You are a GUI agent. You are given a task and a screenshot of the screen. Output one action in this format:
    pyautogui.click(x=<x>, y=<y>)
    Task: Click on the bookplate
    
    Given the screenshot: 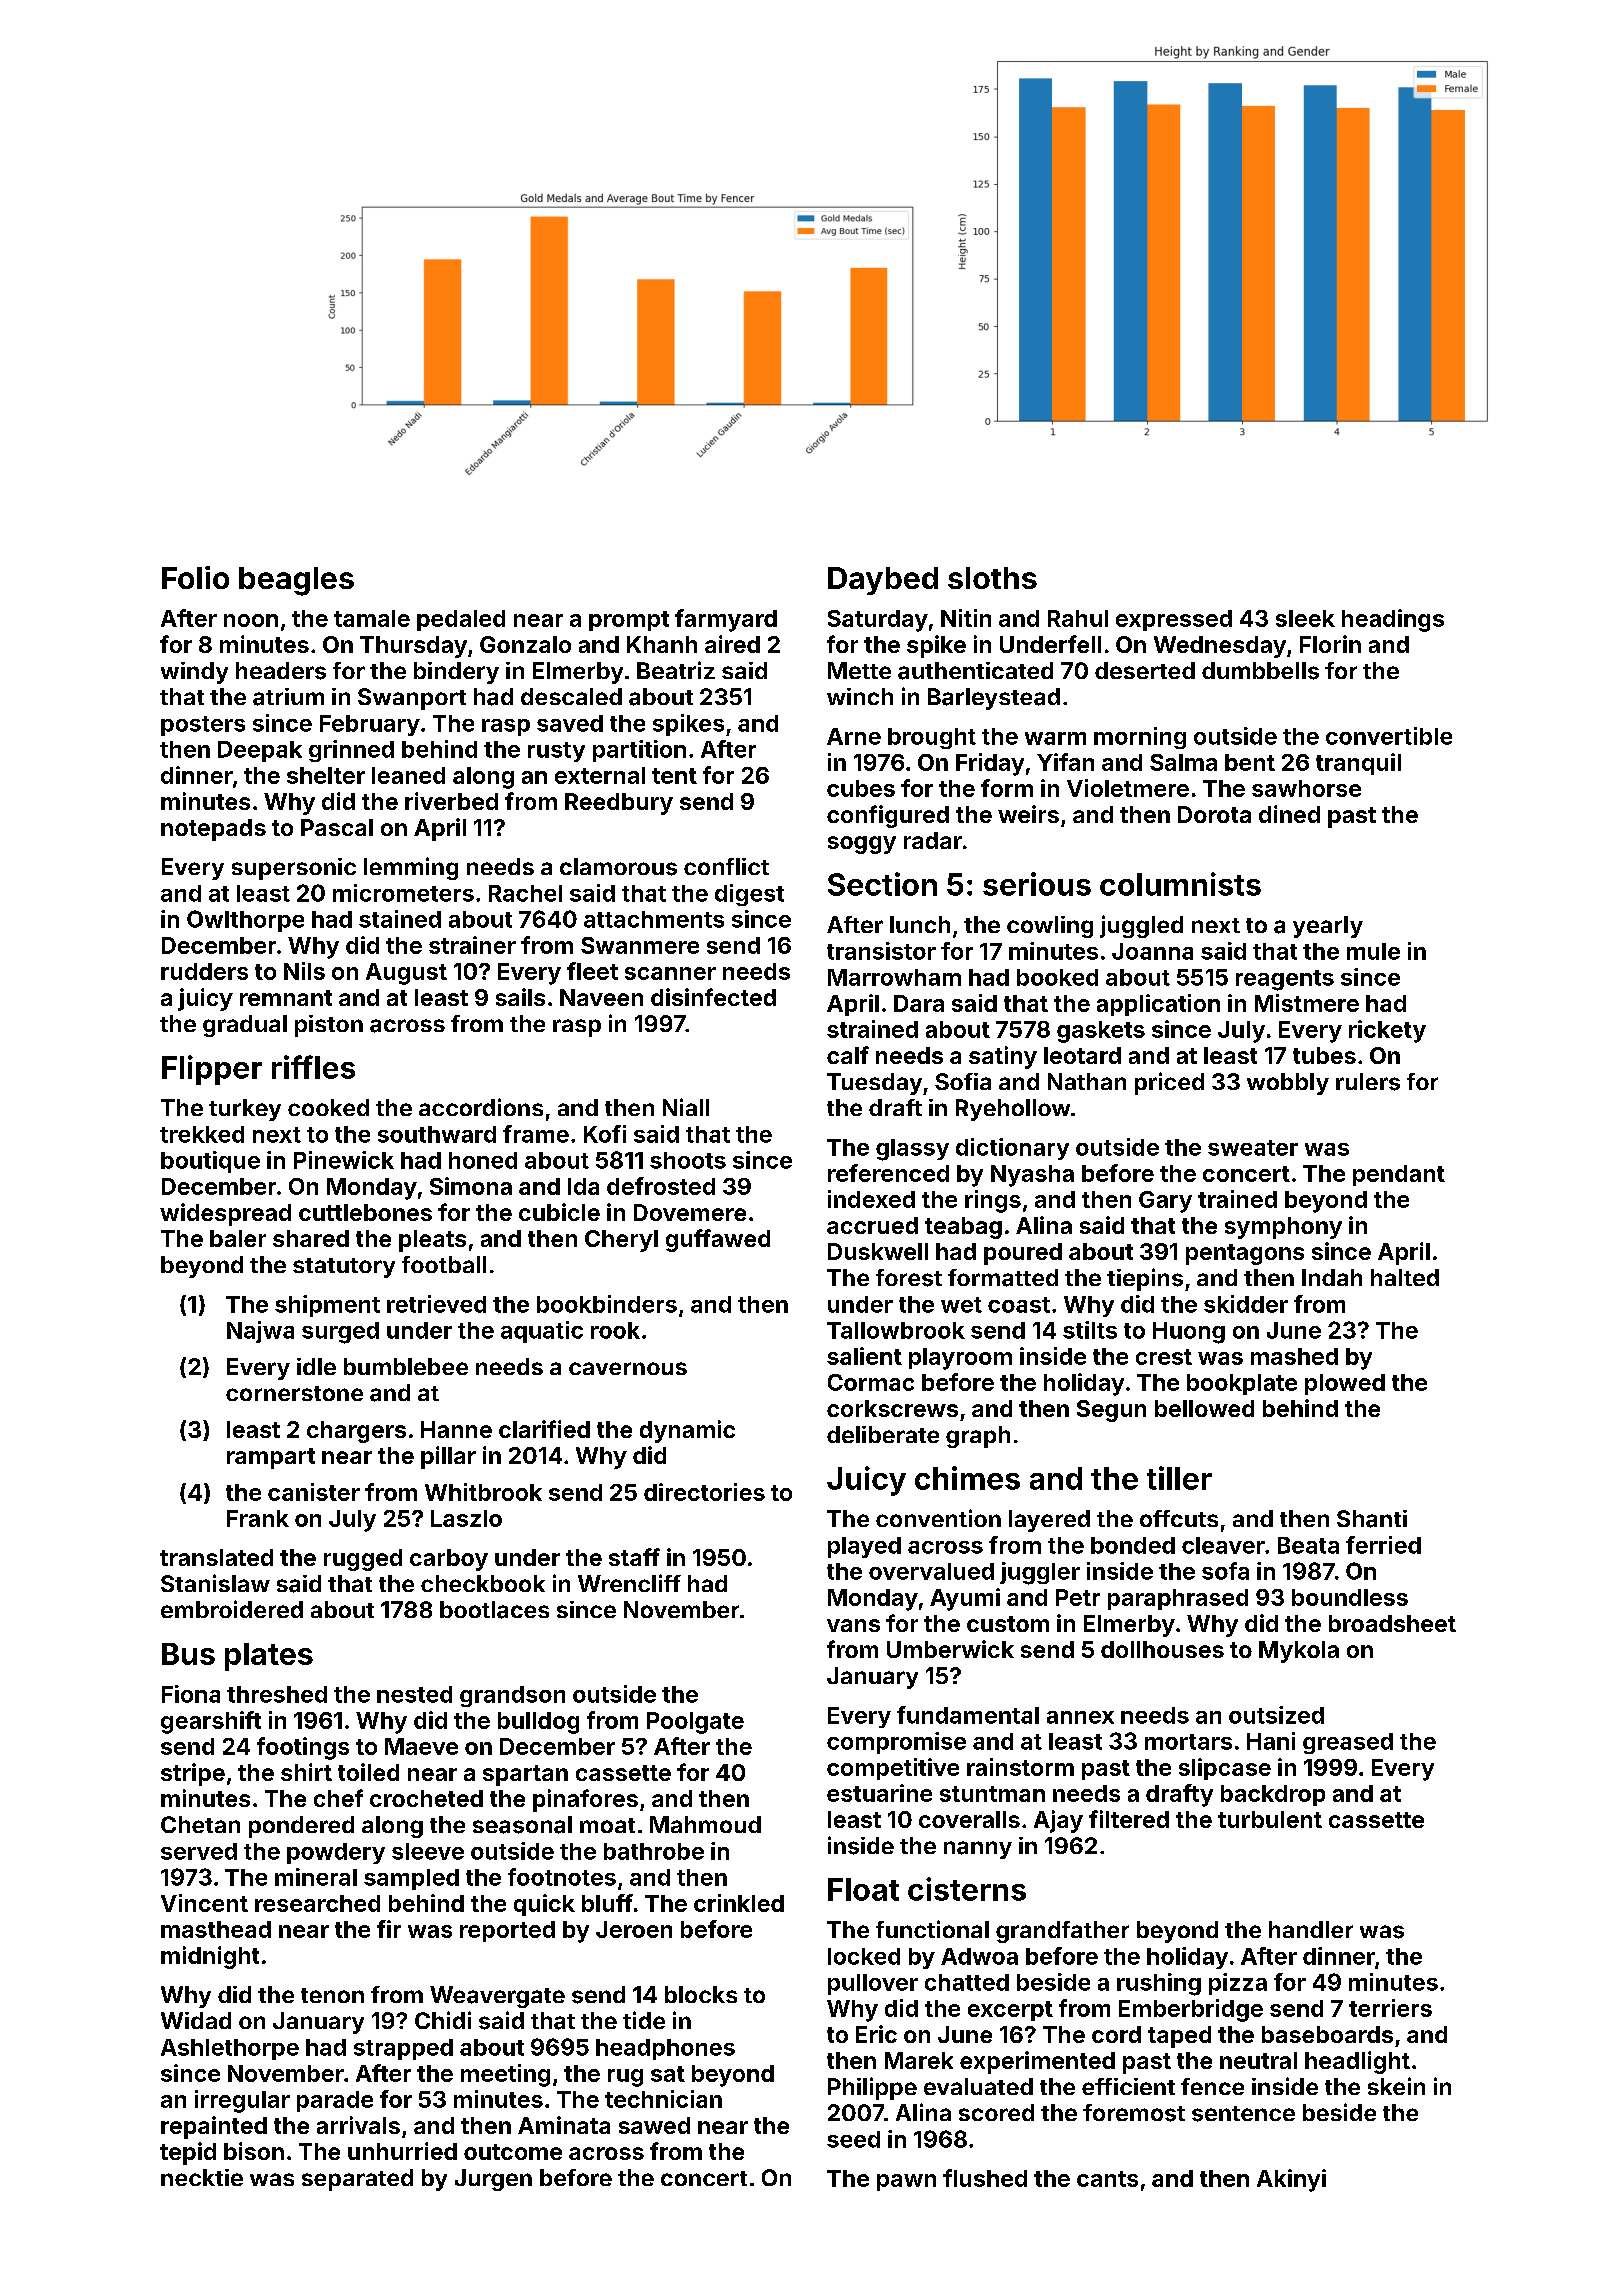 What is the action you would take?
    pyautogui.click(x=1242, y=1384)
